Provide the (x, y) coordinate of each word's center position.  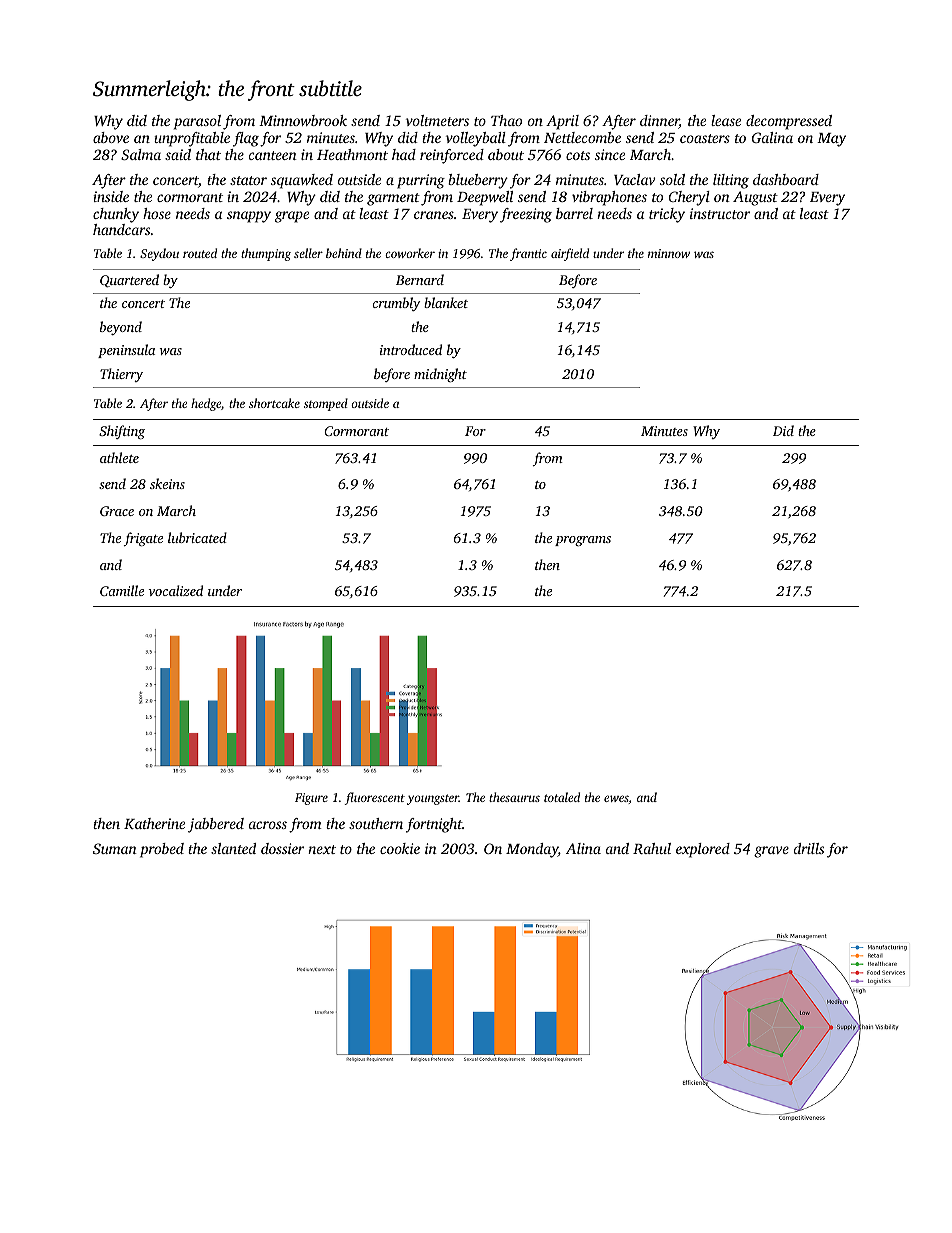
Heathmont (352, 154)
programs (583, 541)
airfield (570, 254)
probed (162, 850)
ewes (616, 798)
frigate (143, 539)
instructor (720, 213)
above (111, 137)
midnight (440, 375)
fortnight (434, 825)
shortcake (274, 403)
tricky (667, 215)
